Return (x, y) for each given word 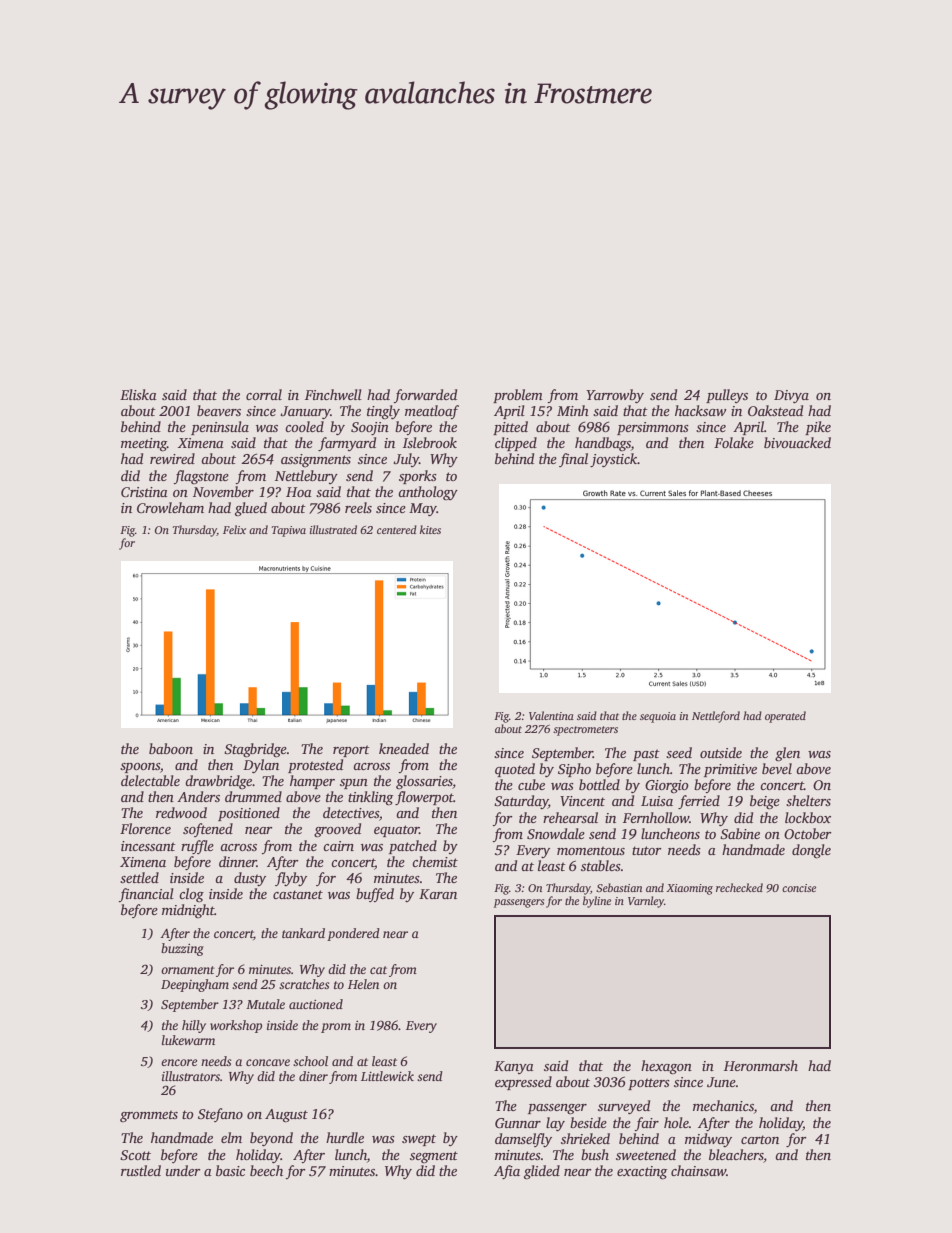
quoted (515, 770)
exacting (642, 1173)
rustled (141, 1170)
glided (542, 1172)
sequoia (658, 717)
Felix (234, 529)
